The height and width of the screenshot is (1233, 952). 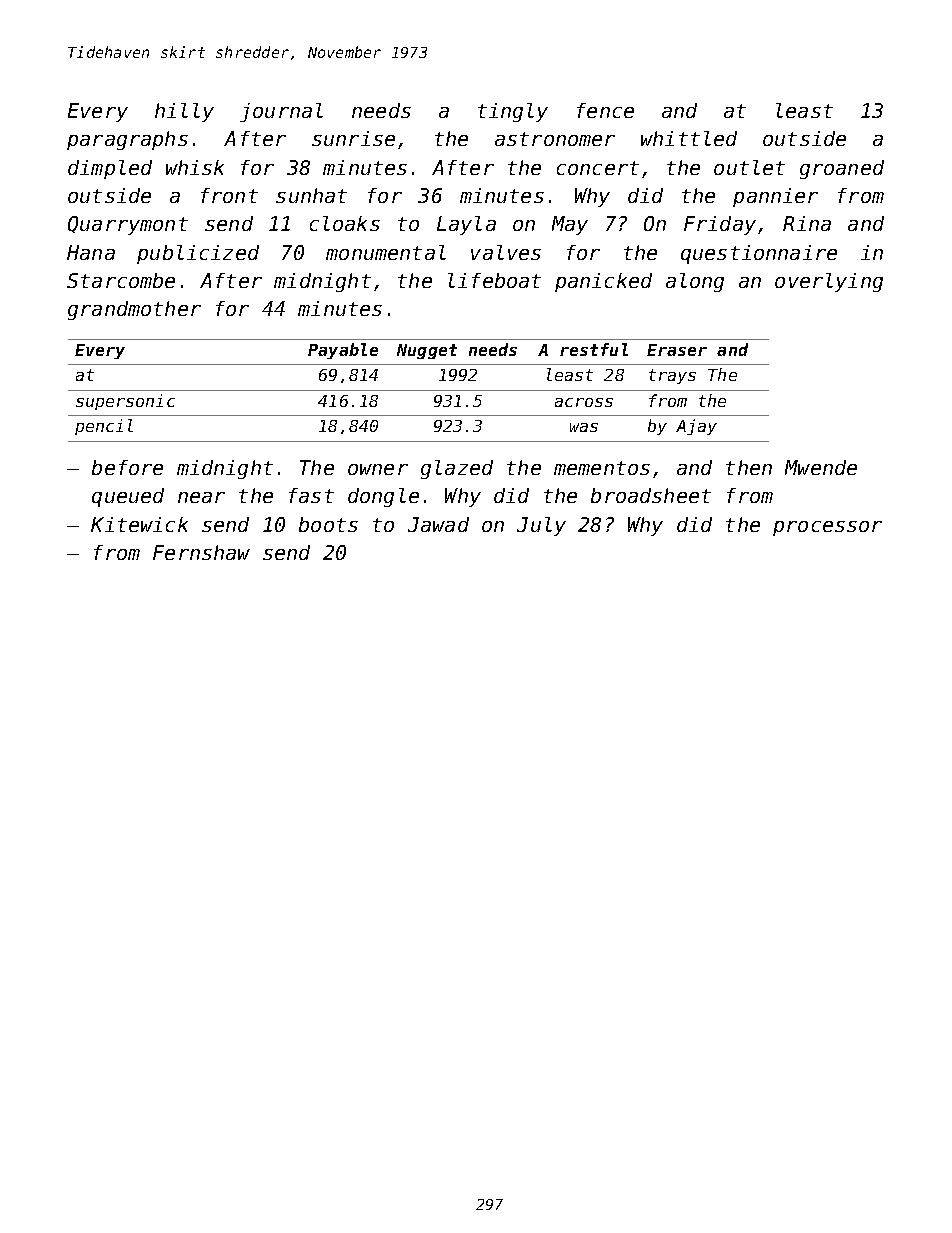 What do you see at coordinates (343, 351) in the screenshot?
I see `Payable` at bounding box center [343, 351].
